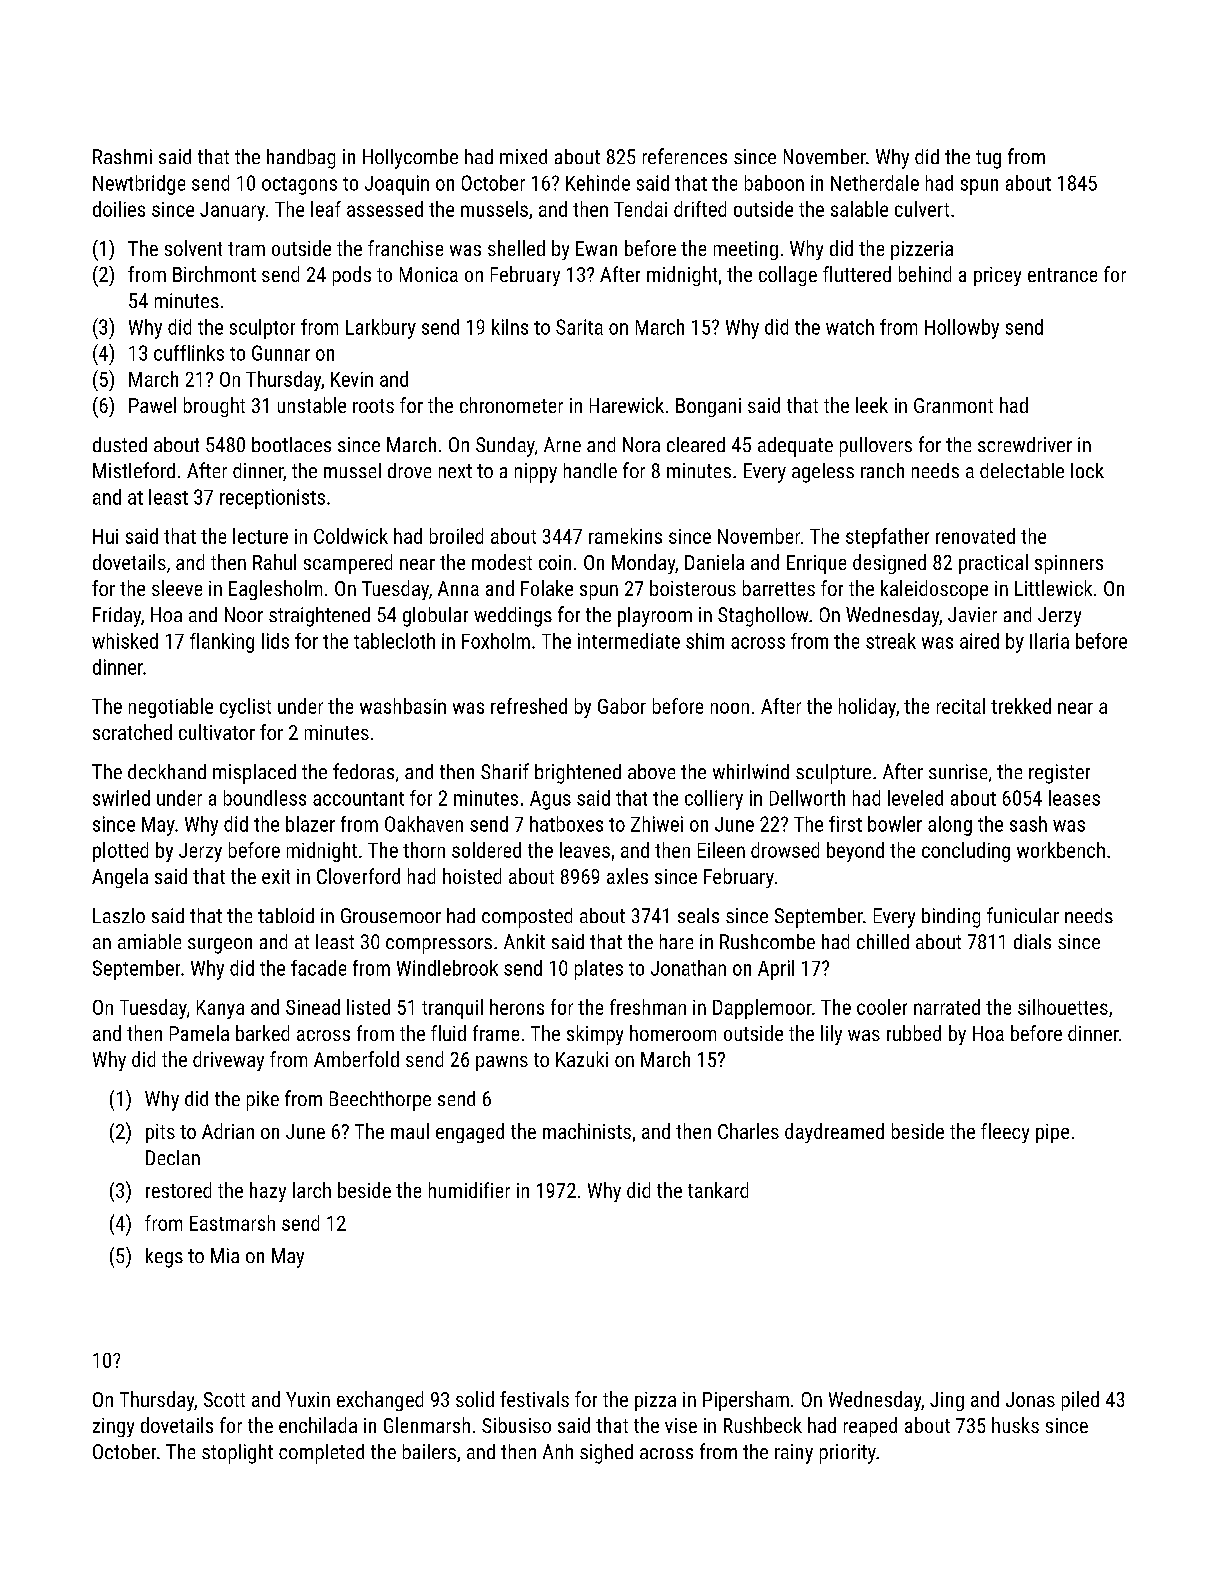 The height and width of the screenshot is (1579, 1220). I want to click on cufflinks, so click(189, 353).
